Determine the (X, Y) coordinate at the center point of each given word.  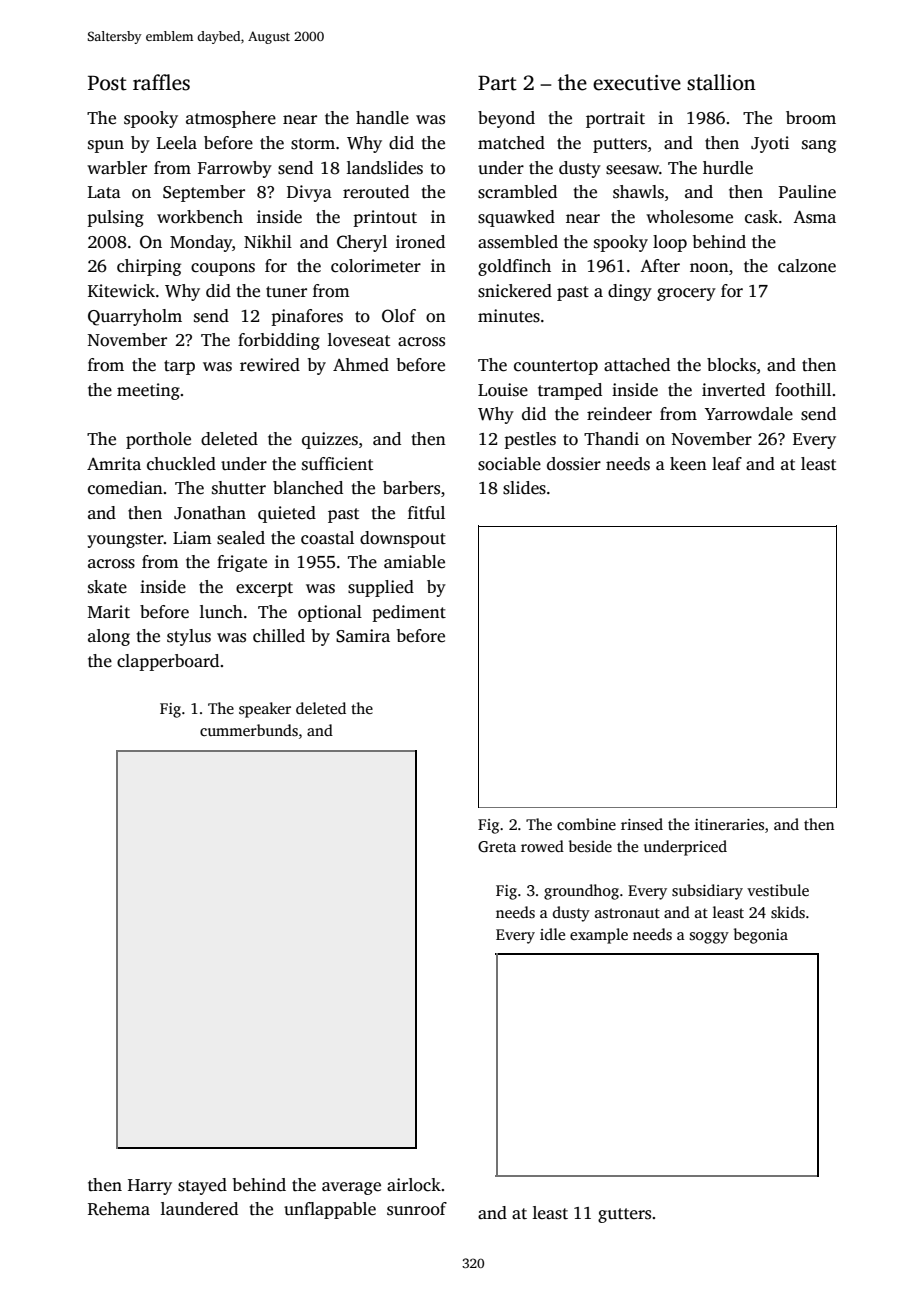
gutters (624, 1215)
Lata (104, 192)
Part (497, 83)
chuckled (181, 464)
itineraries (729, 824)
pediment (409, 613)
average (351, 1188)
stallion (721, 82)
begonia (761, 936)
